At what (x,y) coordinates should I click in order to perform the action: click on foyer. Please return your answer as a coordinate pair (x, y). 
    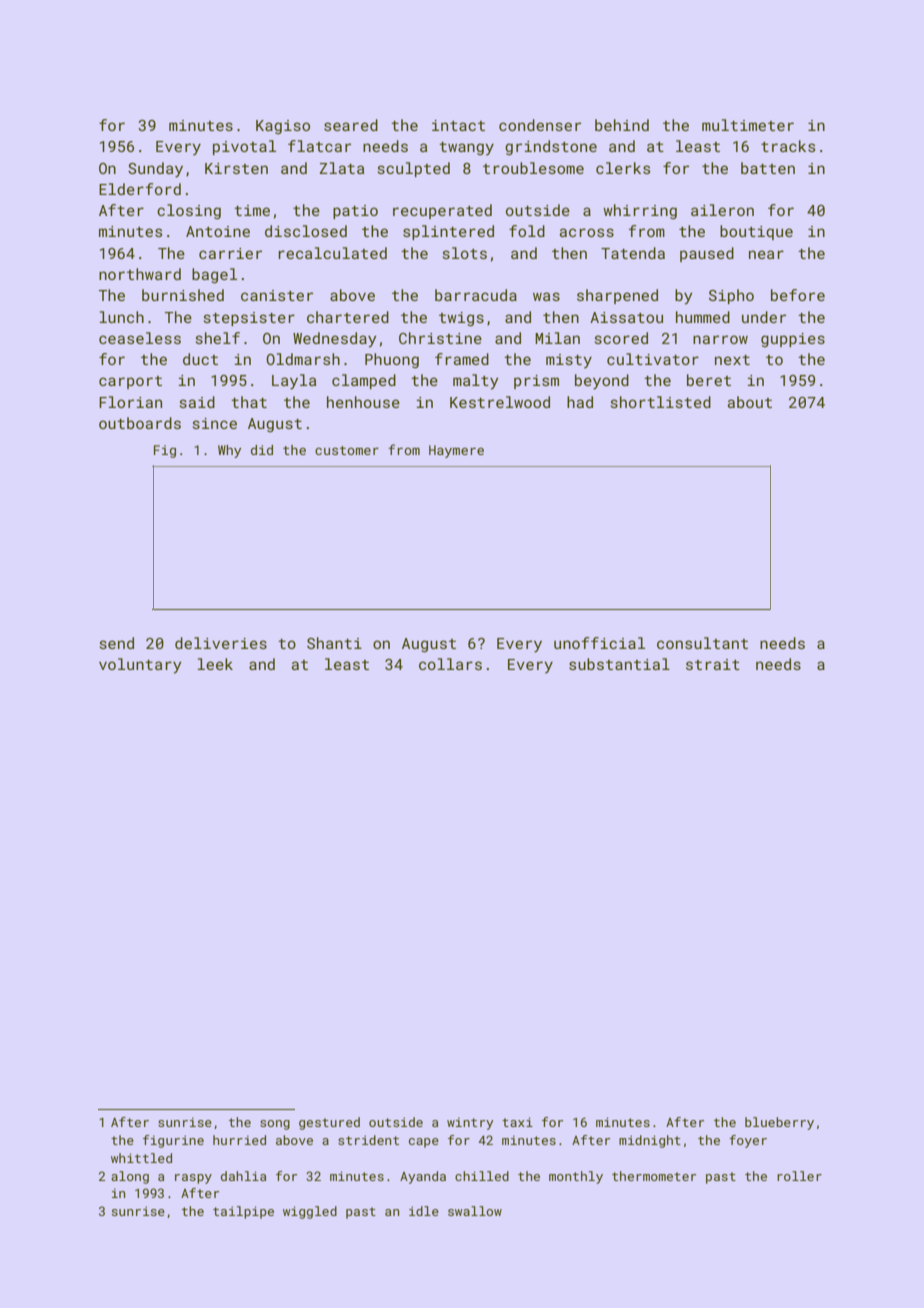
    Looking at the image, I should click on (748, 1141).
